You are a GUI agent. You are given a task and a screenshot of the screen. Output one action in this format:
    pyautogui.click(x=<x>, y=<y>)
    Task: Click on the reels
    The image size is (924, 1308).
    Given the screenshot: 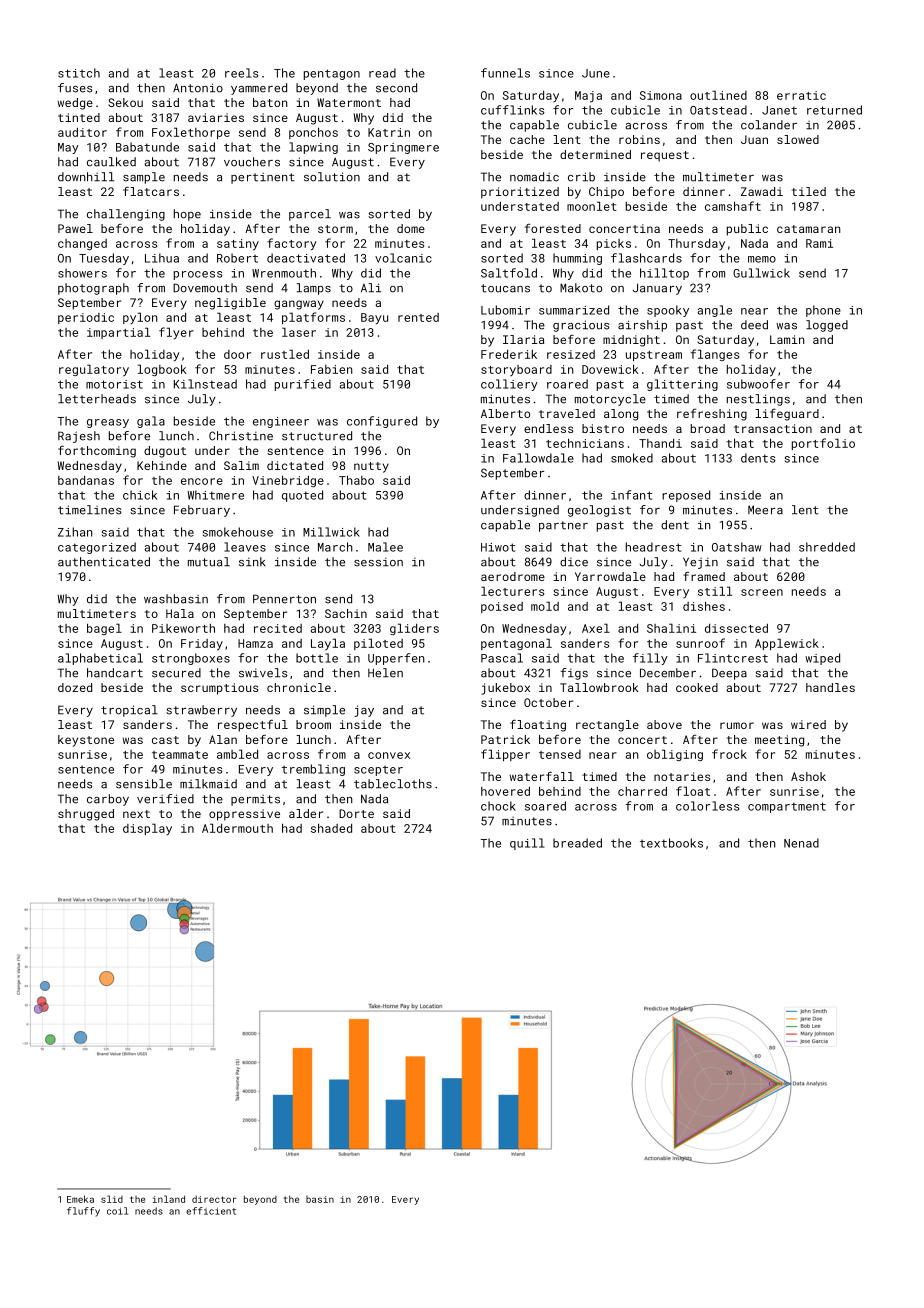 What is the action you would take?
    pyautogui.click(x=242, y=73)
